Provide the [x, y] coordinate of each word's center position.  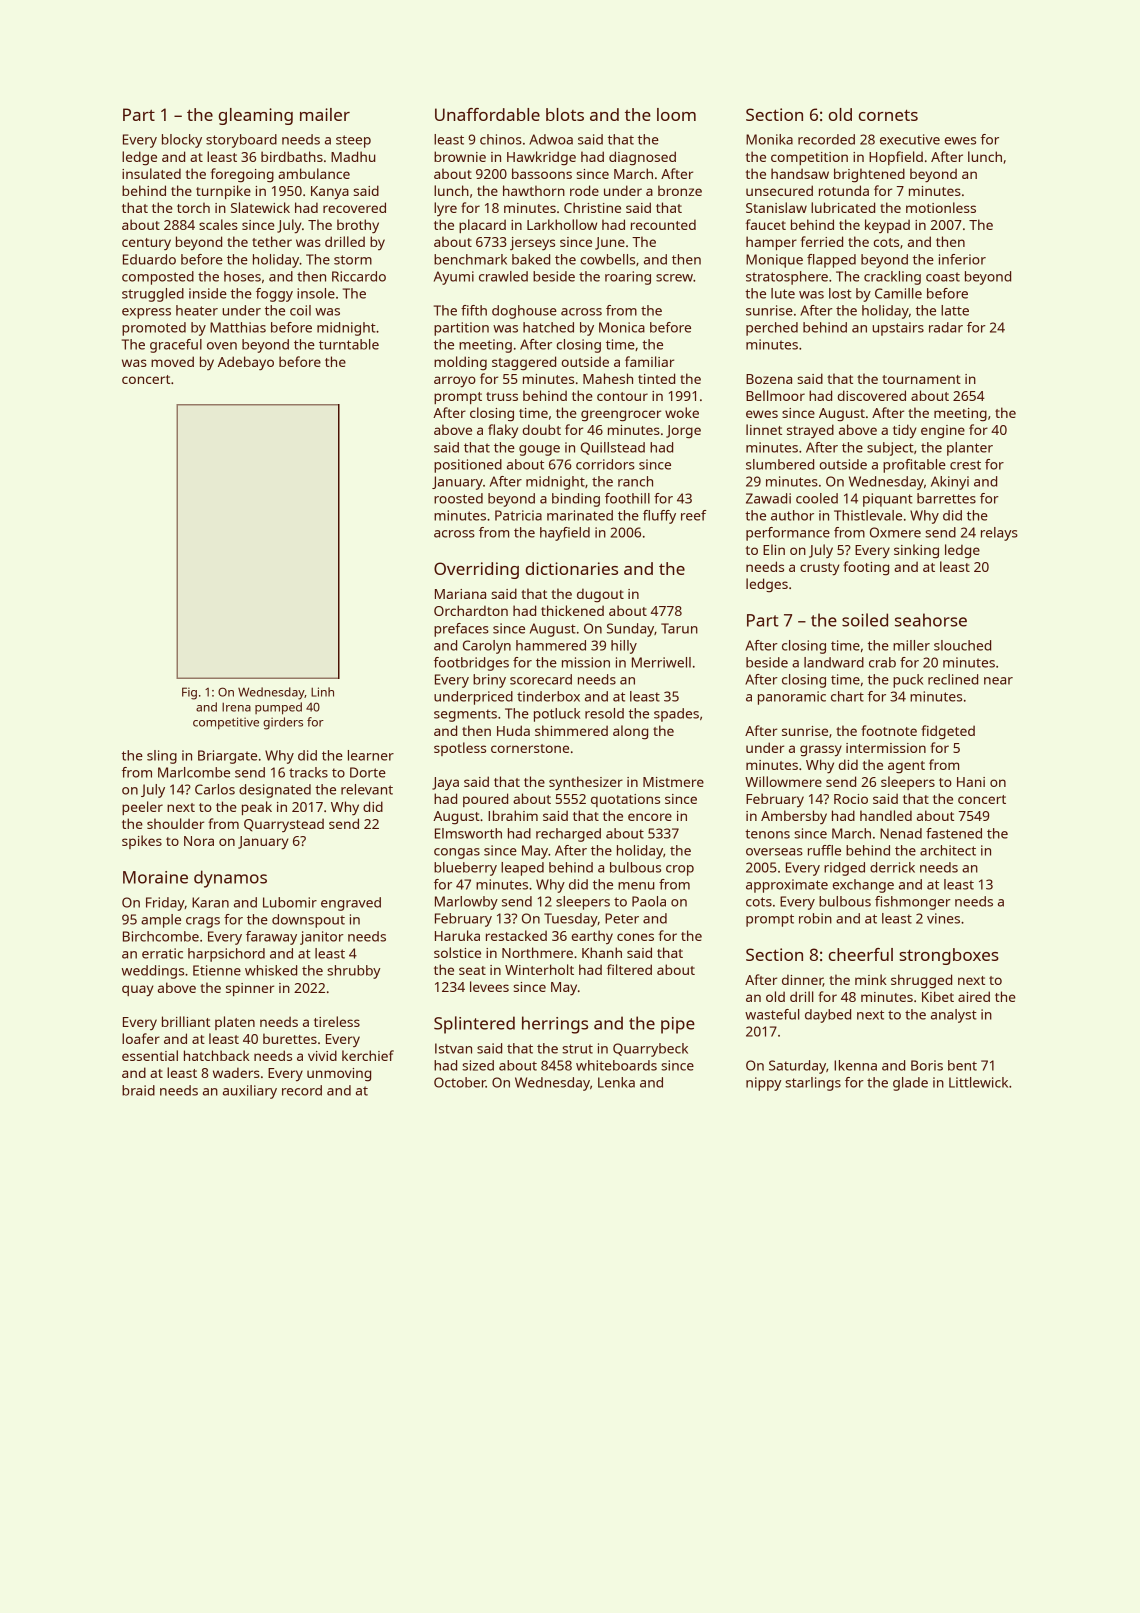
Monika [769, 139]
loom [676, 114]
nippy [763, 1084]
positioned [468, 466]
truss [502, 396]
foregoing [242, 175]
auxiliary [250, 1092]
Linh [322, 692]
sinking [916, 551]
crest [965, 465]
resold [604, 713]
